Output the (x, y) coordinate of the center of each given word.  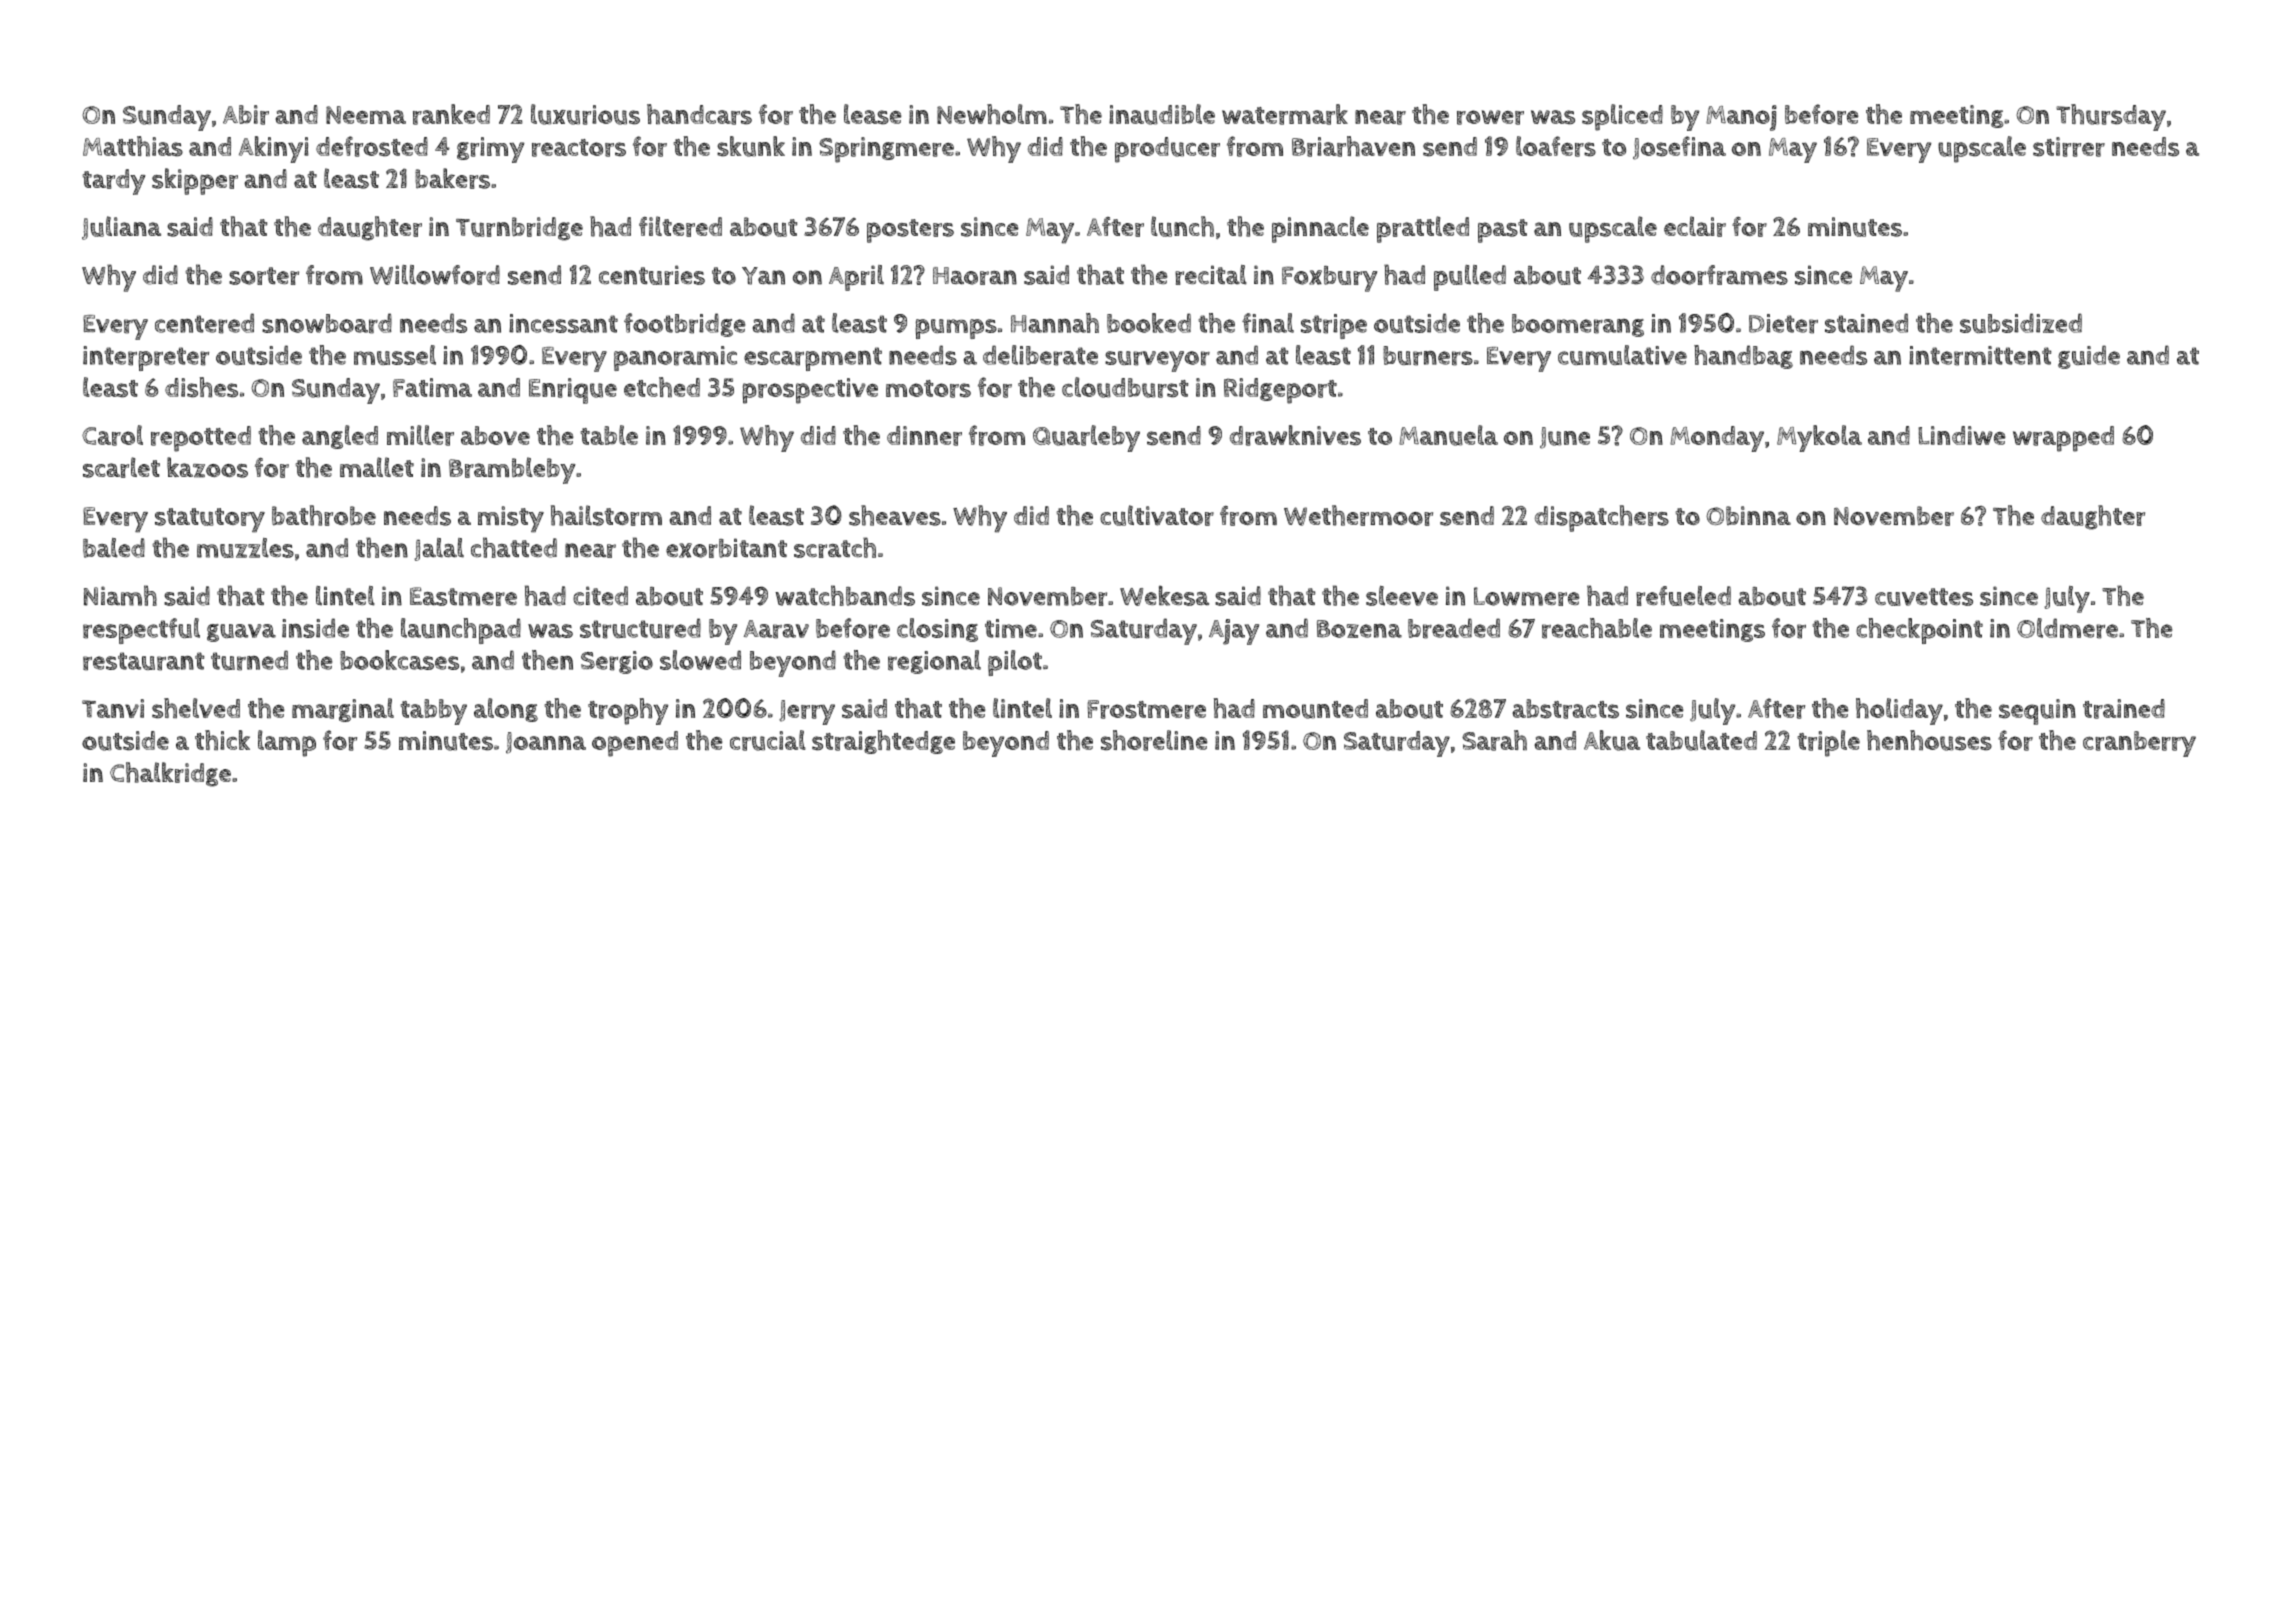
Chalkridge (170, 774)
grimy (491, 150)
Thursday (2111, 117)
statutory (210, 520)
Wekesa (1164, 596)
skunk (751, 146)
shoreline (1154, 740)
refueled (1683, 596)
